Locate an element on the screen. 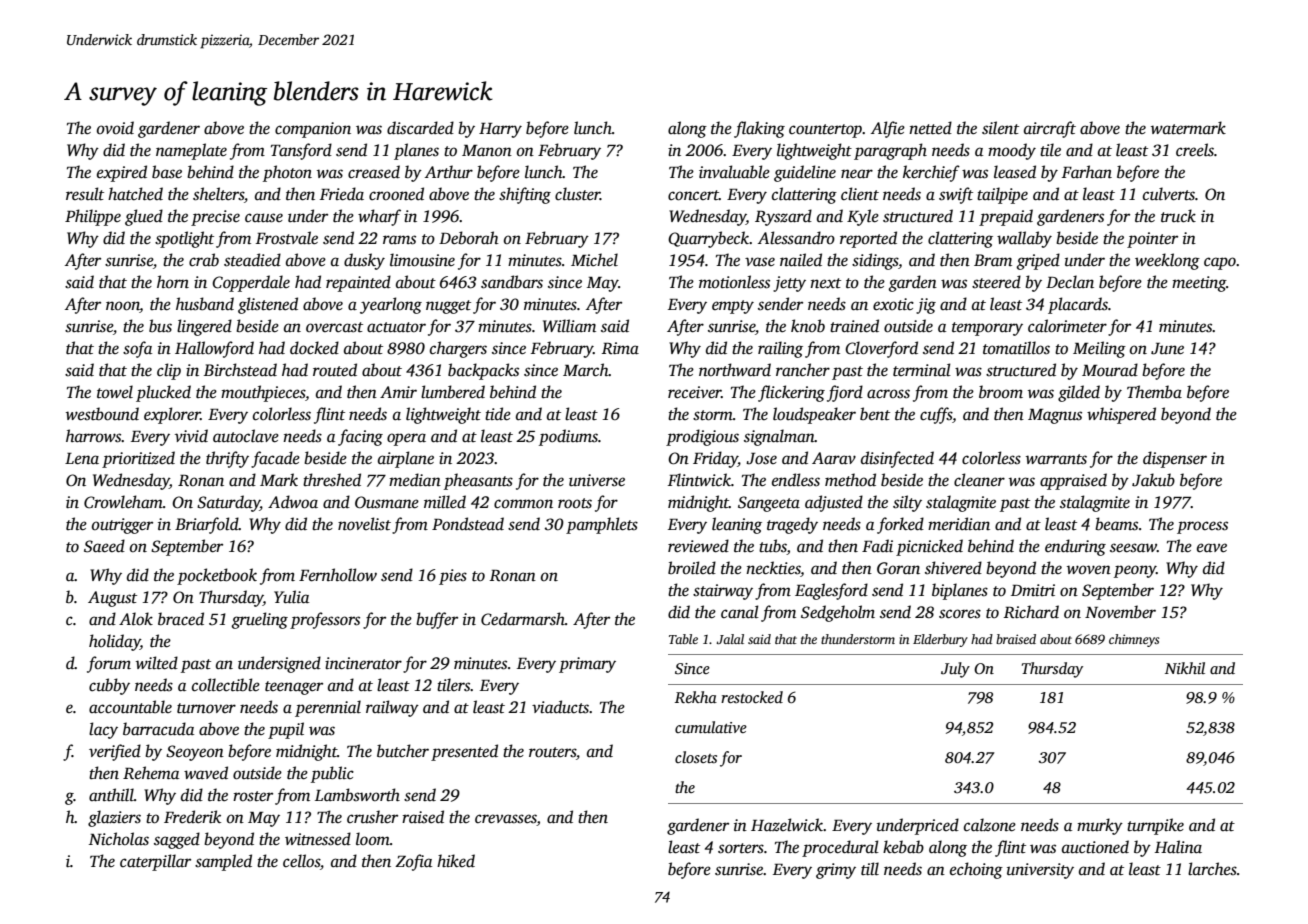 This screenshot has width=1308, height=924. closets is located at coordinates (696, 757).
